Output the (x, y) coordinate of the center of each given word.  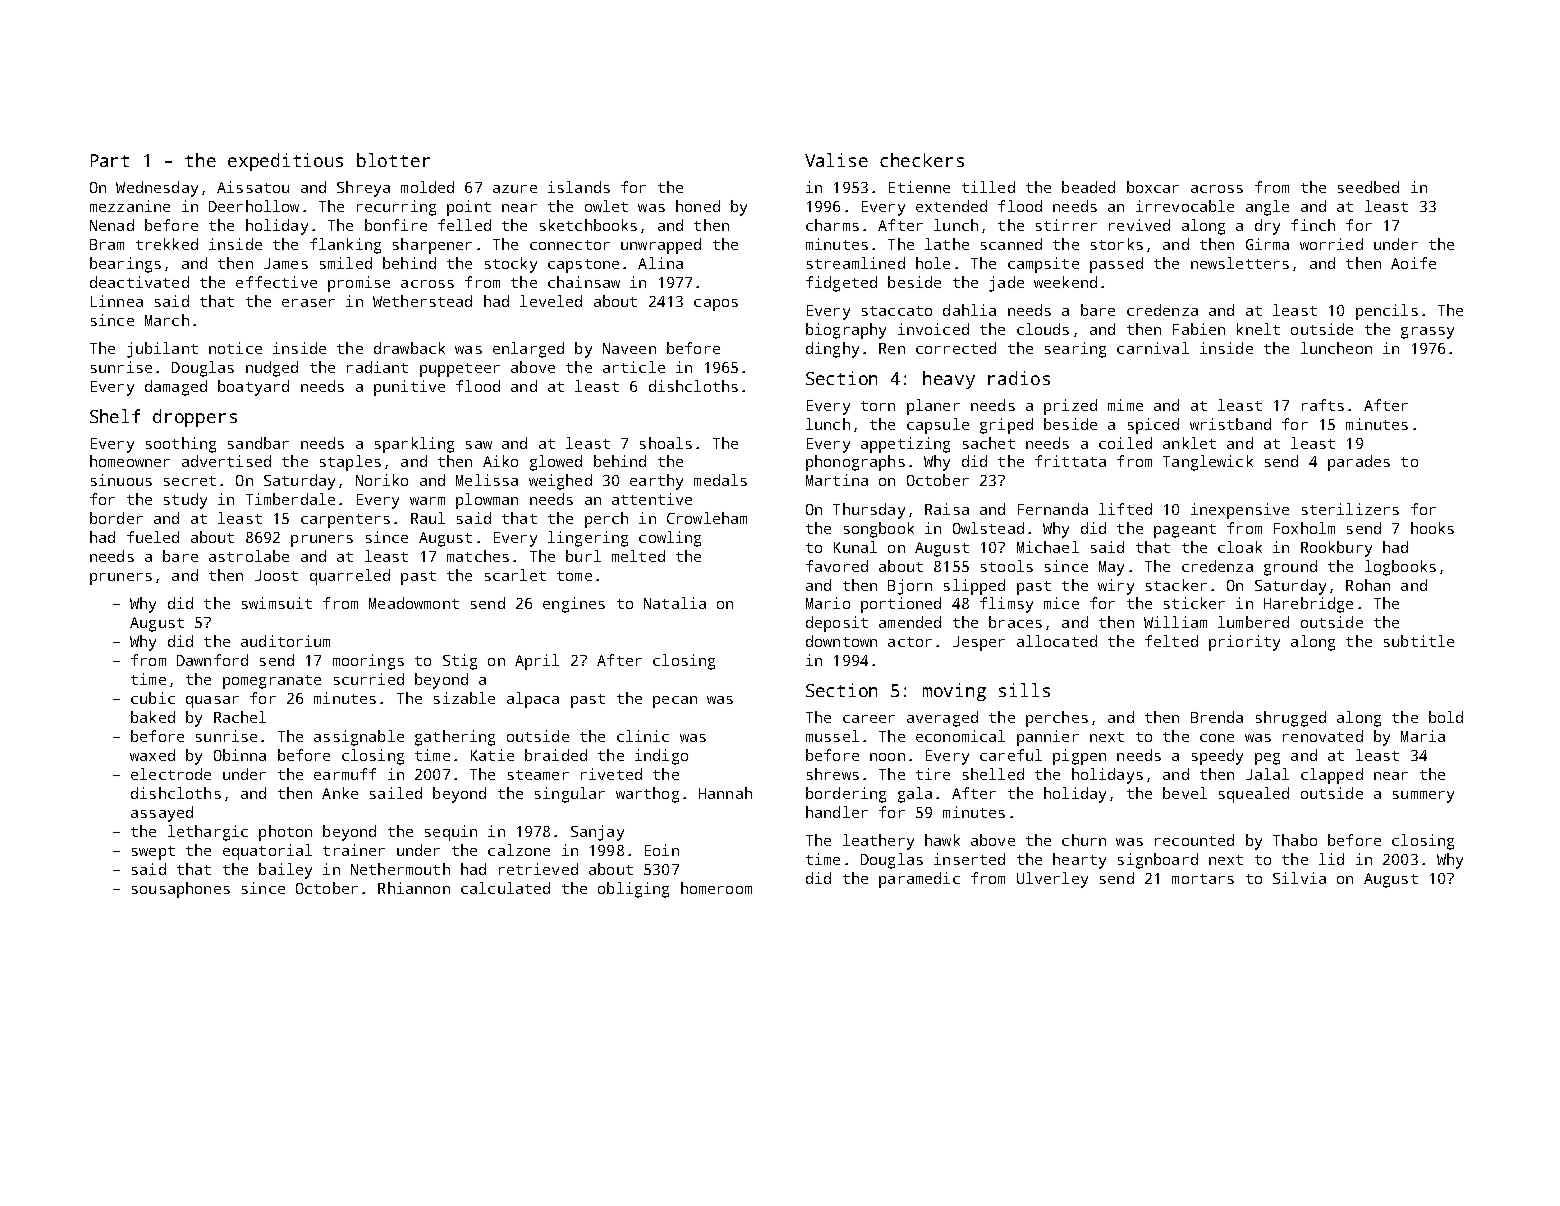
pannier (1048, 738)
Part (110, 160)
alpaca (533, 700)
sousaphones (181, 890)
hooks (1432, 528)
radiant (377, 367)
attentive (652, 499)
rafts (1323, 405)
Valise (836, 160)
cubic (153, 698)
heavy (949, 380)
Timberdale (290, 499)
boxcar (1153, 187)
